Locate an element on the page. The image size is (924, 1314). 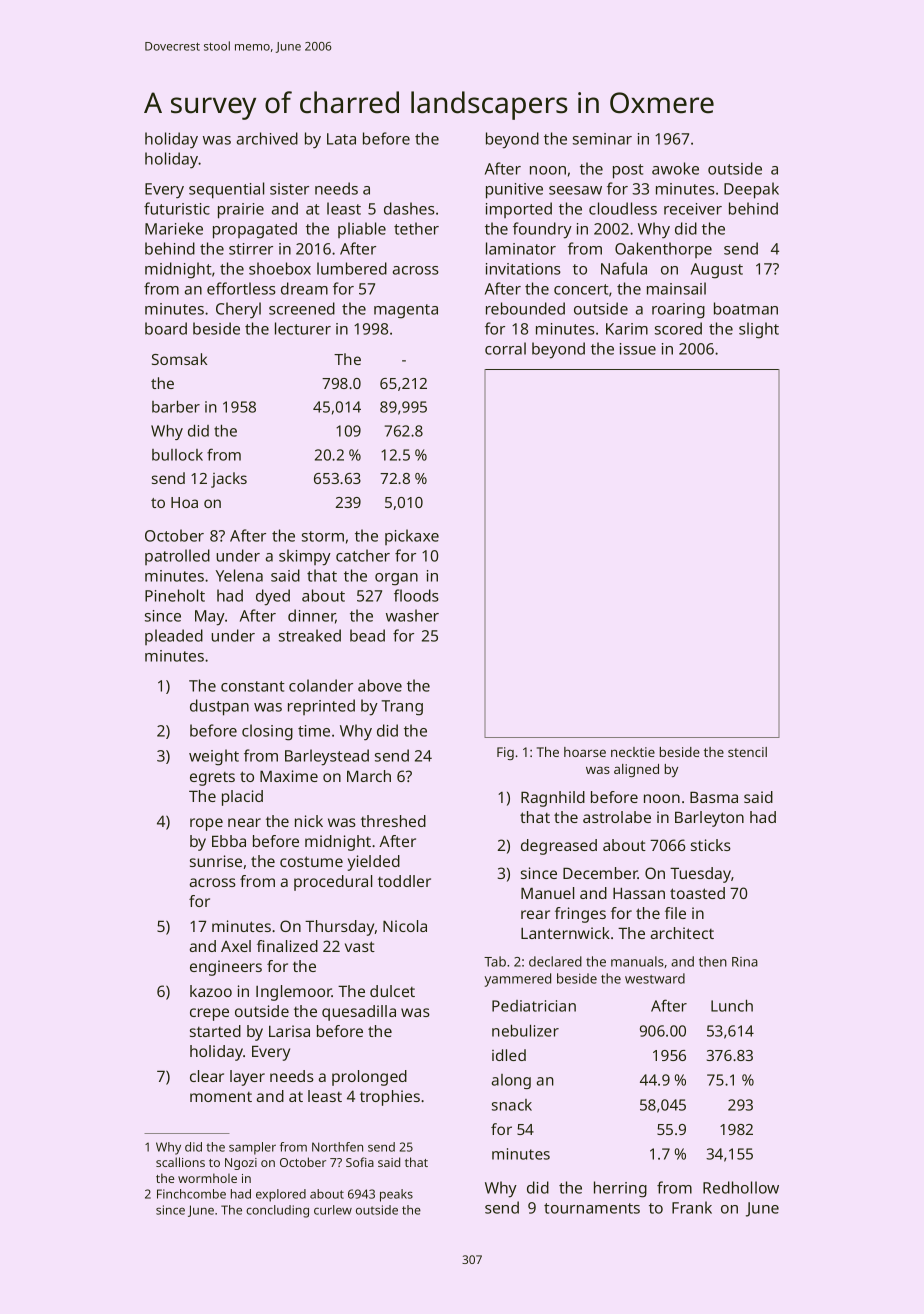
started is located at coordinates (215, 1031).
